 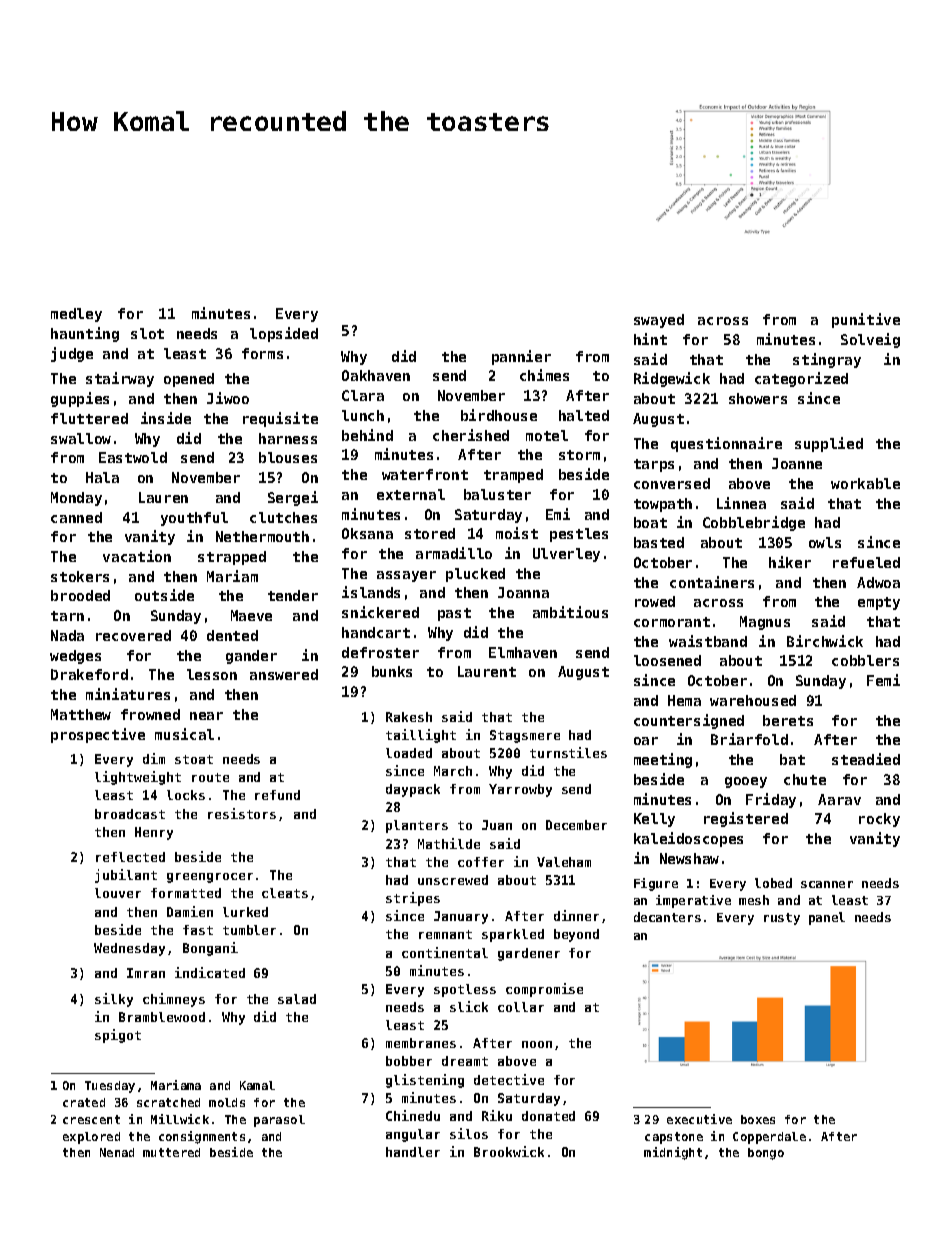 I want to click on Solveig, so click(x=870, y=340).
